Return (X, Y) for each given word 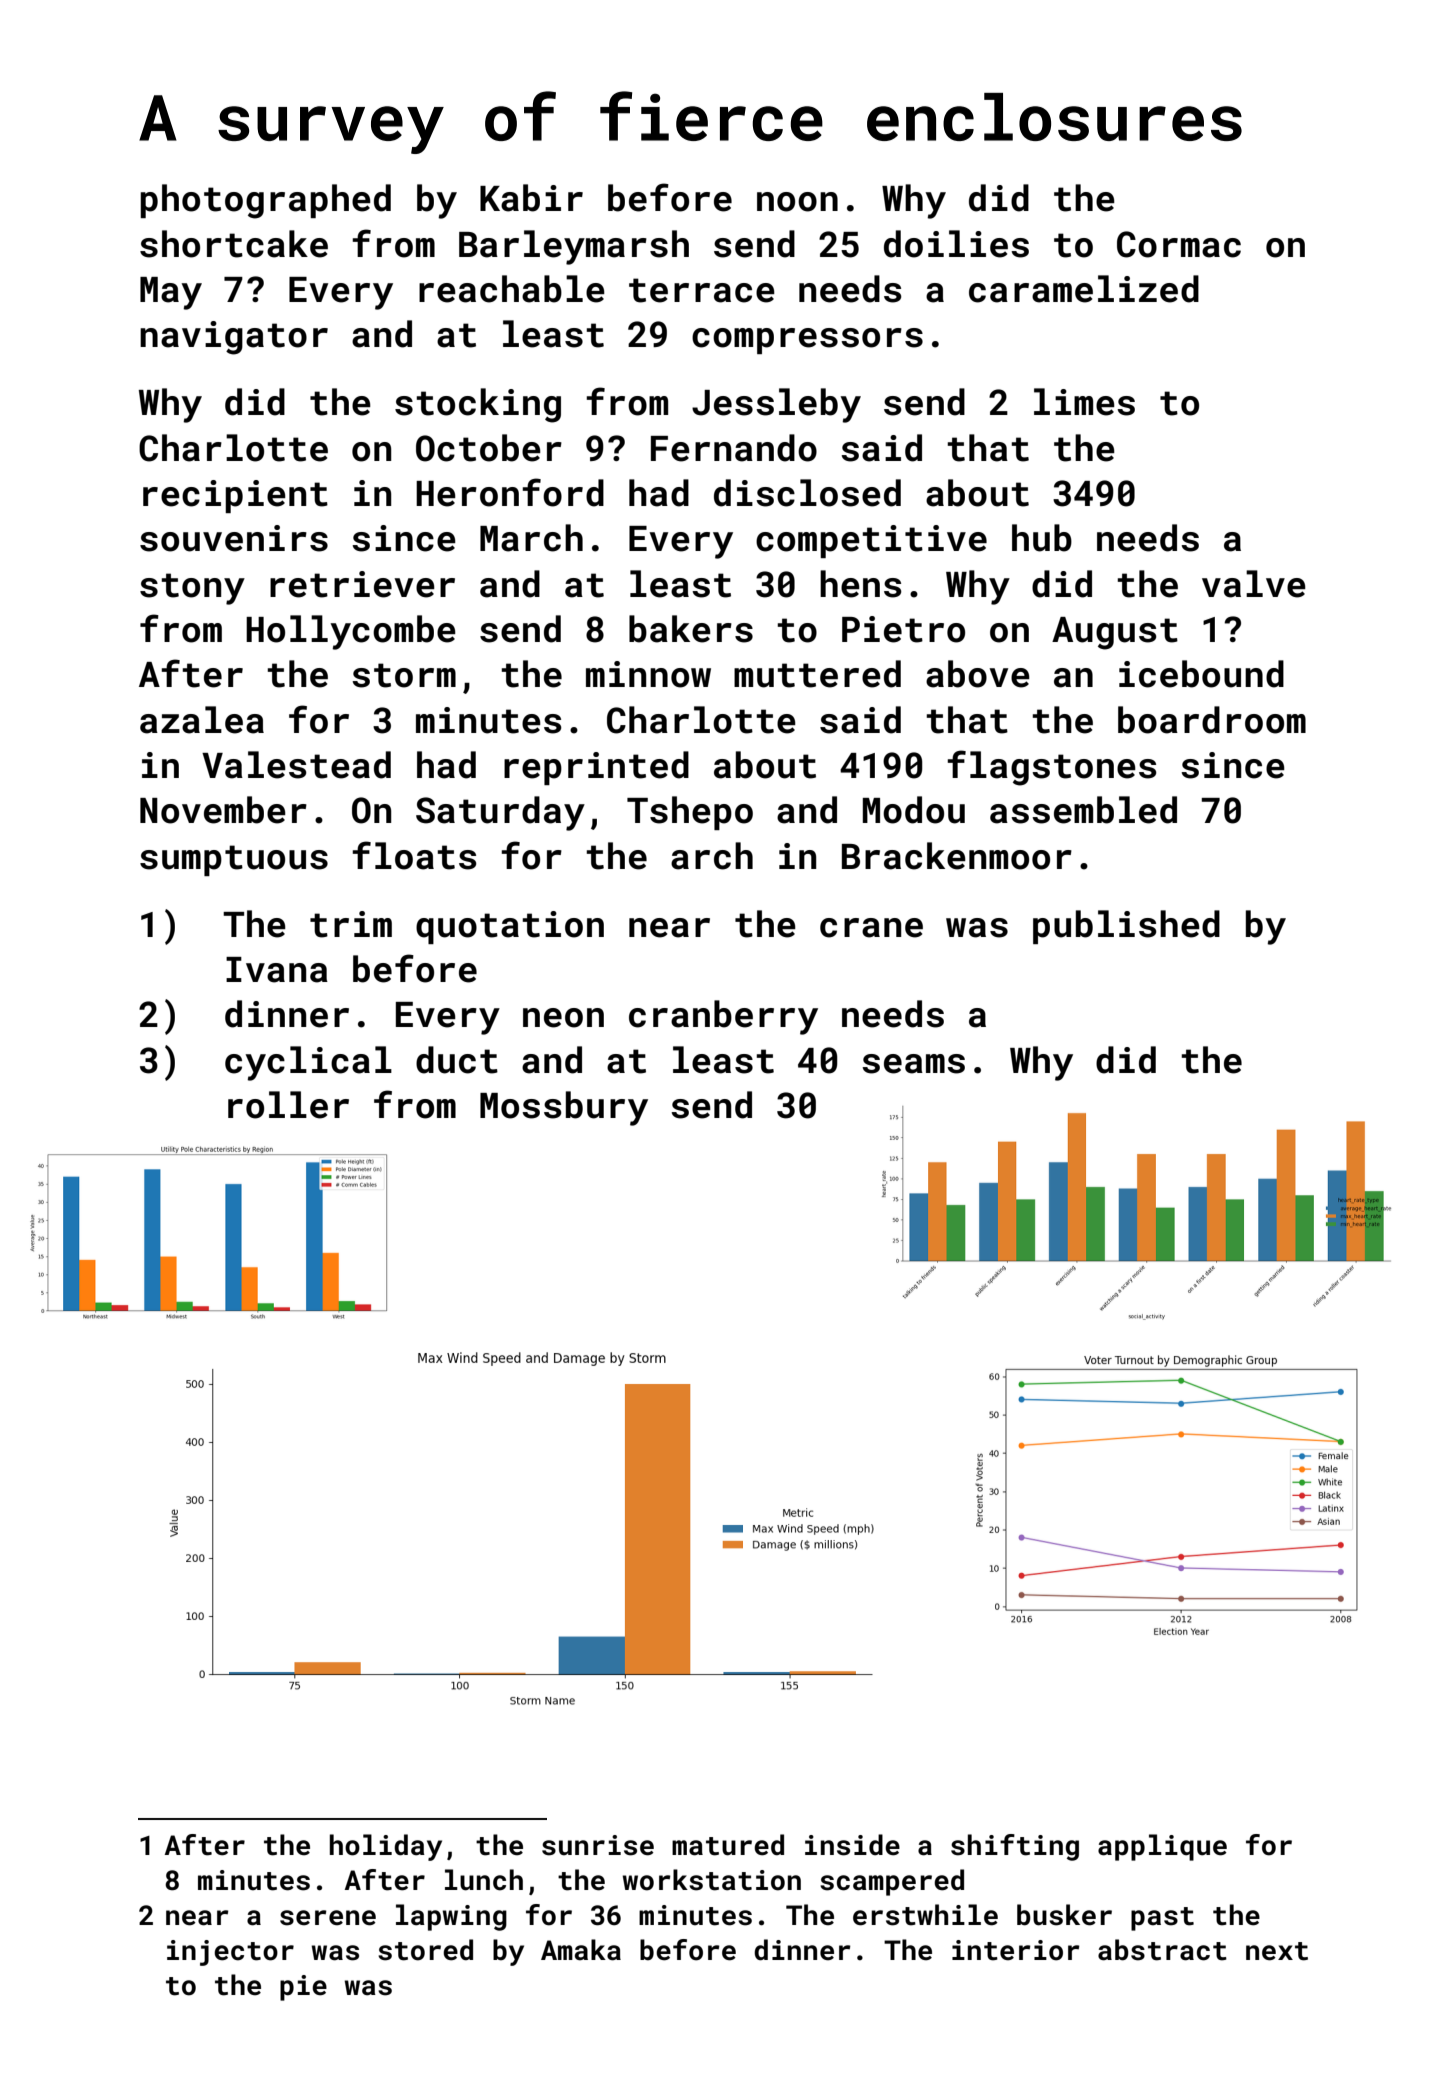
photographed (265, 201)
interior (1015, 1950)
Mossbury (564, 1108)
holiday (386, 1847)
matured (728, 1845)
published (1126, 927)
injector (230, 1953)
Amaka (581, 1950)
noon (797, 202)
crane (871, 928)
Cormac (1179, 244)
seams (913, 1064)
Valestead (296, 765)
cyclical (308, 1063)
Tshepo (690, 813)
